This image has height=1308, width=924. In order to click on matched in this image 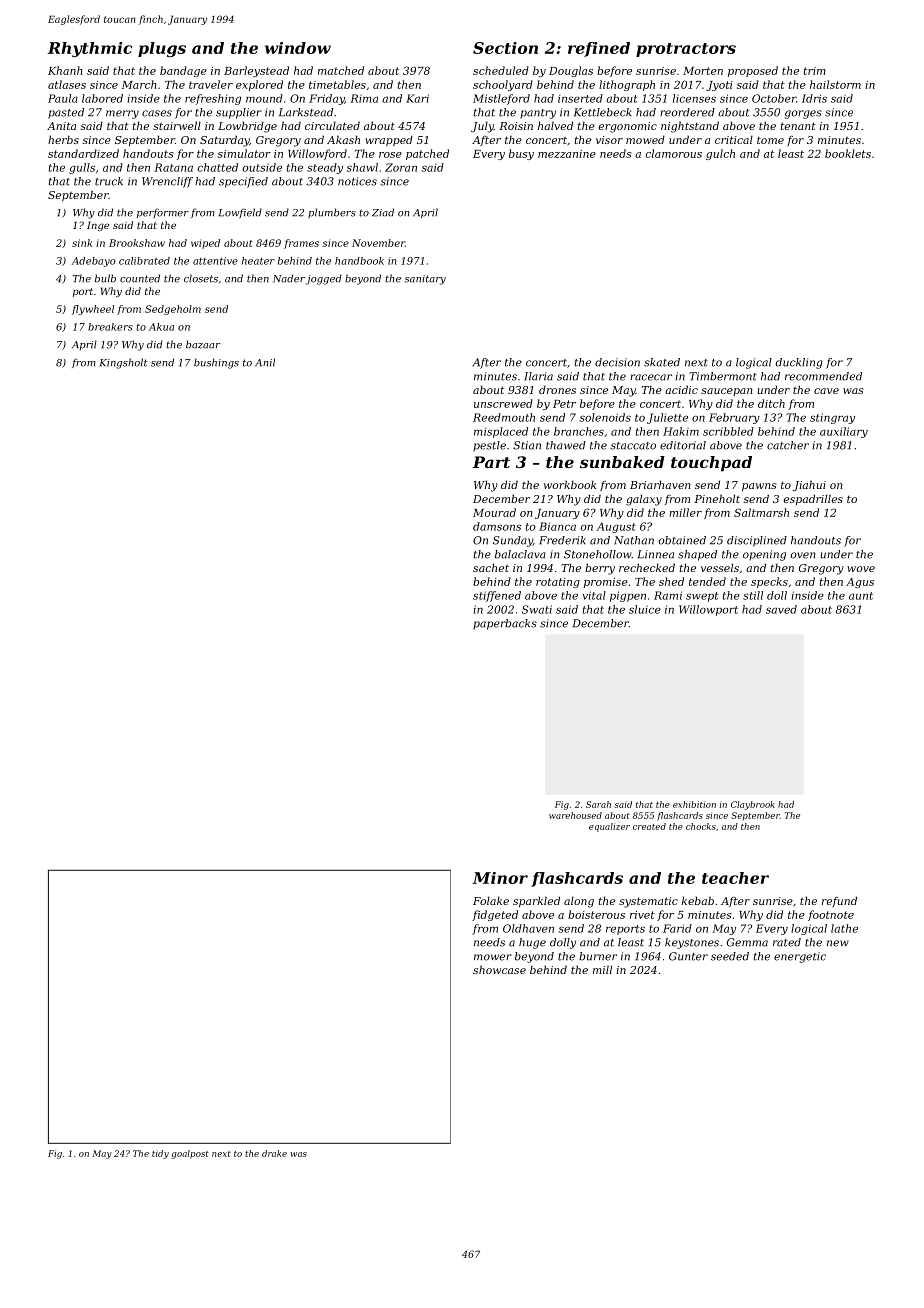, I will do `click(341, 70)`.
